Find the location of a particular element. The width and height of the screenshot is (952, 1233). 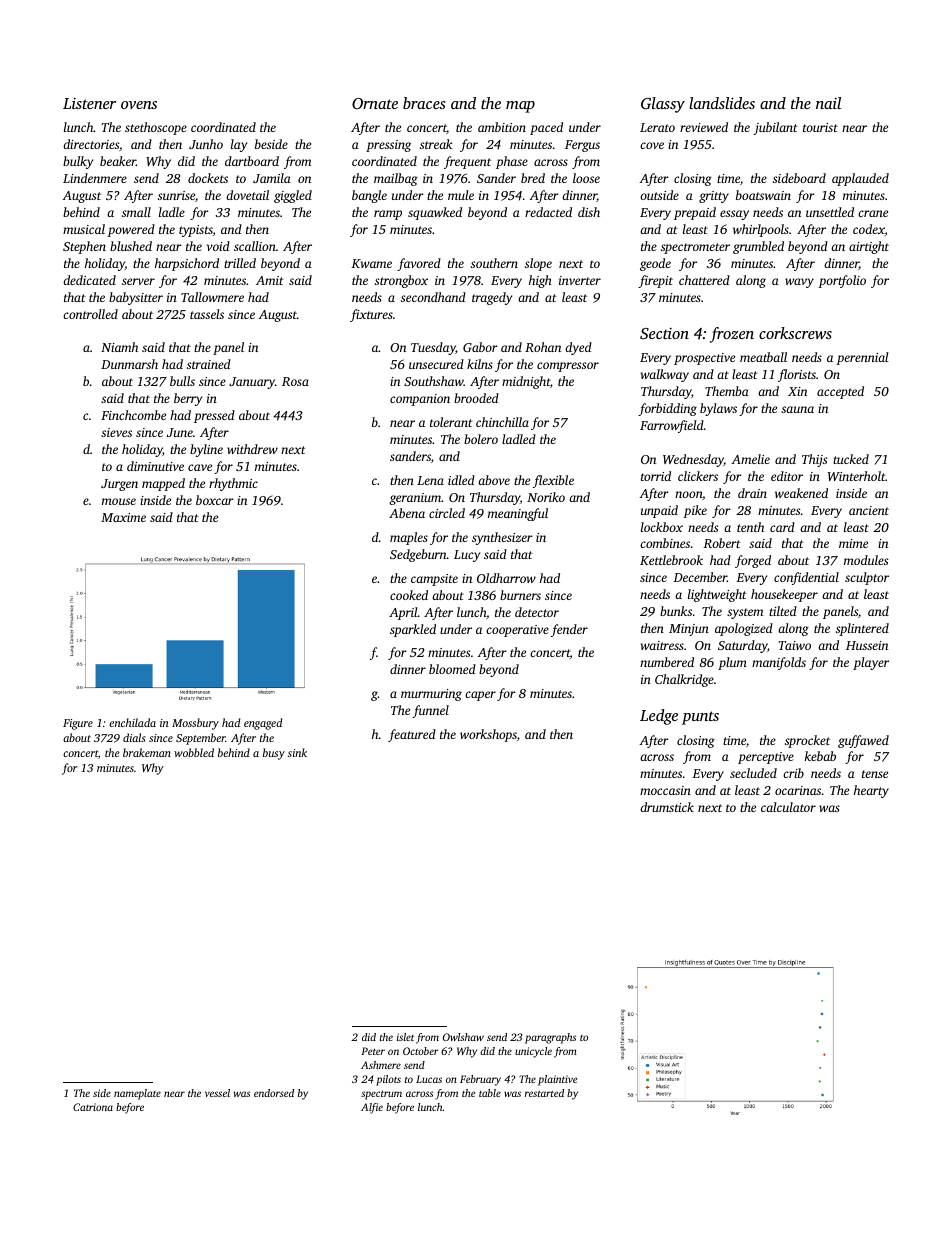

brakeman is located at coordinates (147, 752).
